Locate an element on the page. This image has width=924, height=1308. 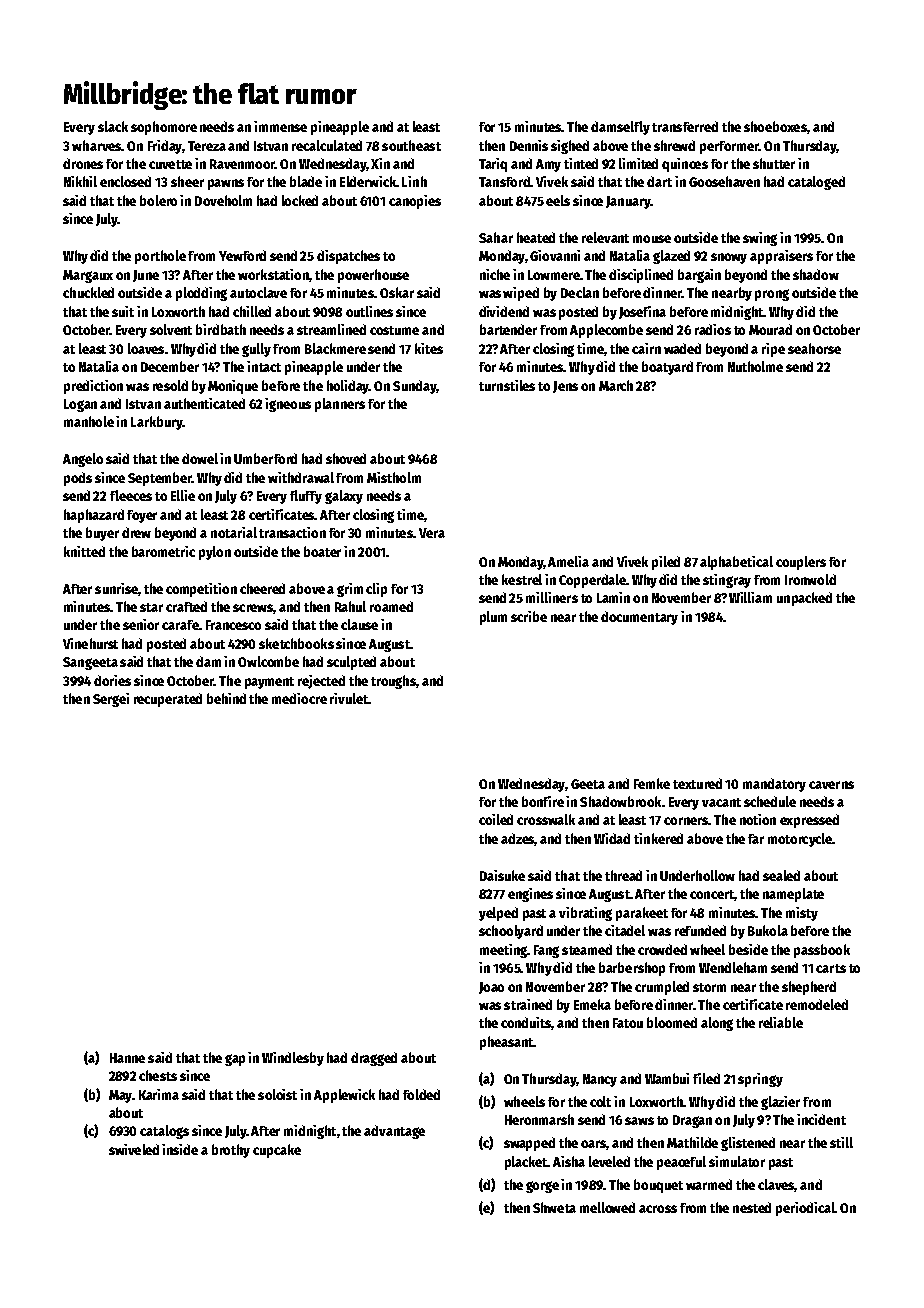
advantage is located at coordinates (394, 1132).
